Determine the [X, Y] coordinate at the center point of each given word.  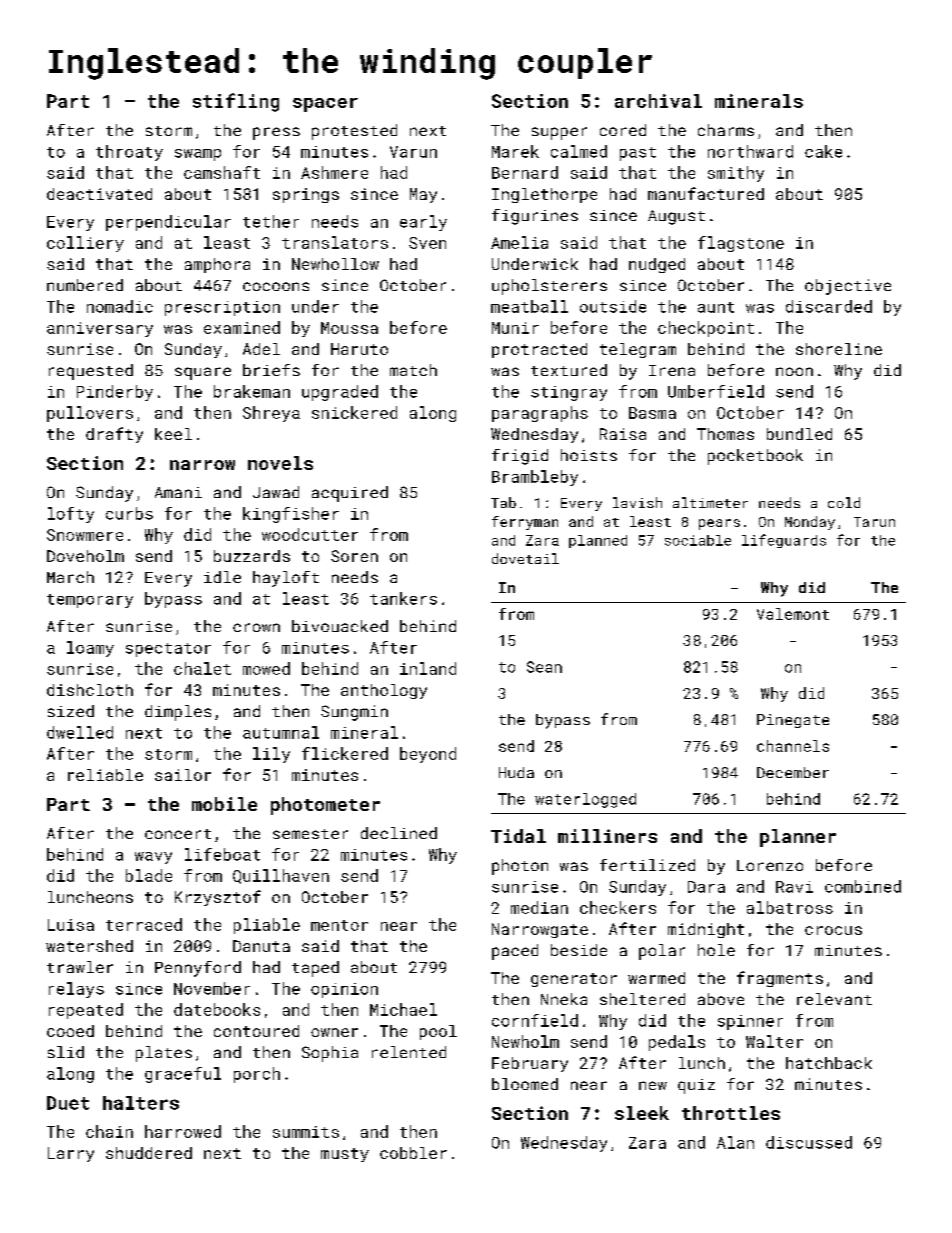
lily [271, 755]
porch [257, 1075]
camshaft [222, 172]
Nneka [564, 999]
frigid [520, 457]
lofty [71, 515]
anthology [384, 691]
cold [844, 502]
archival [658, 101]
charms [726, 130]
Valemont [793, 614]
